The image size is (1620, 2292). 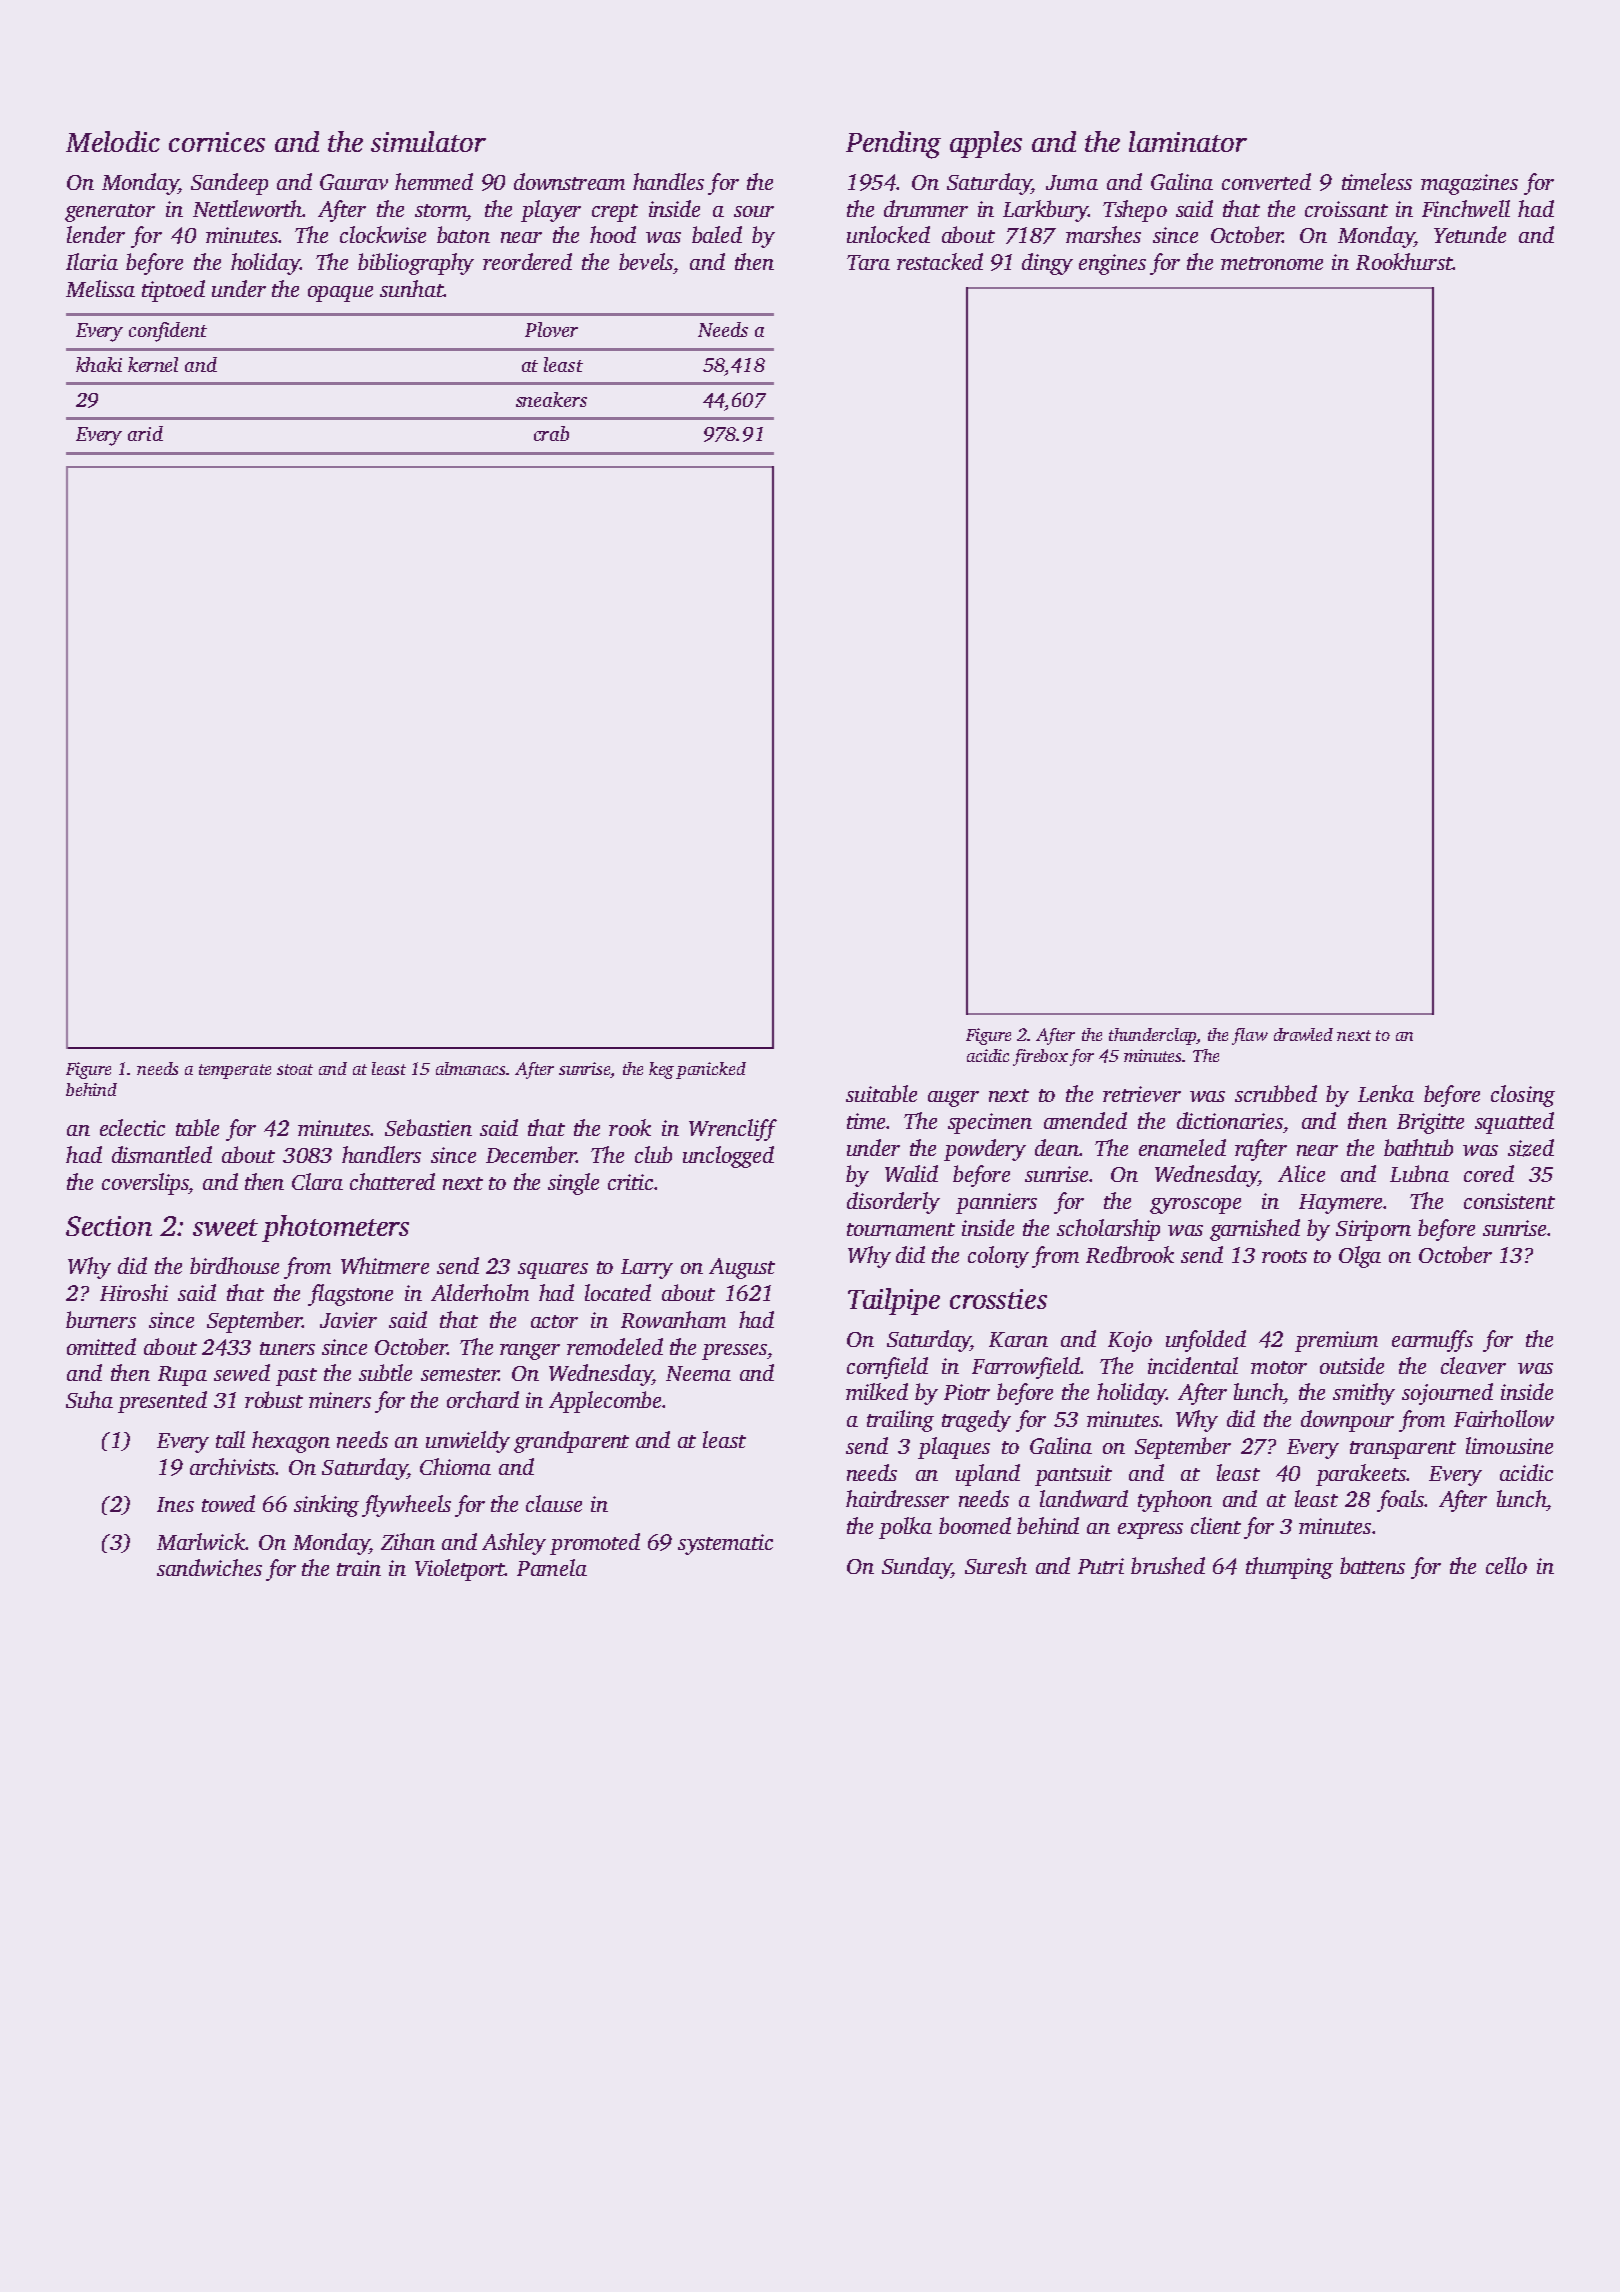 What do you see at coordinates (101, 1319) in the screenshot?
I see `burners` at bounding box center [101, 1319].
